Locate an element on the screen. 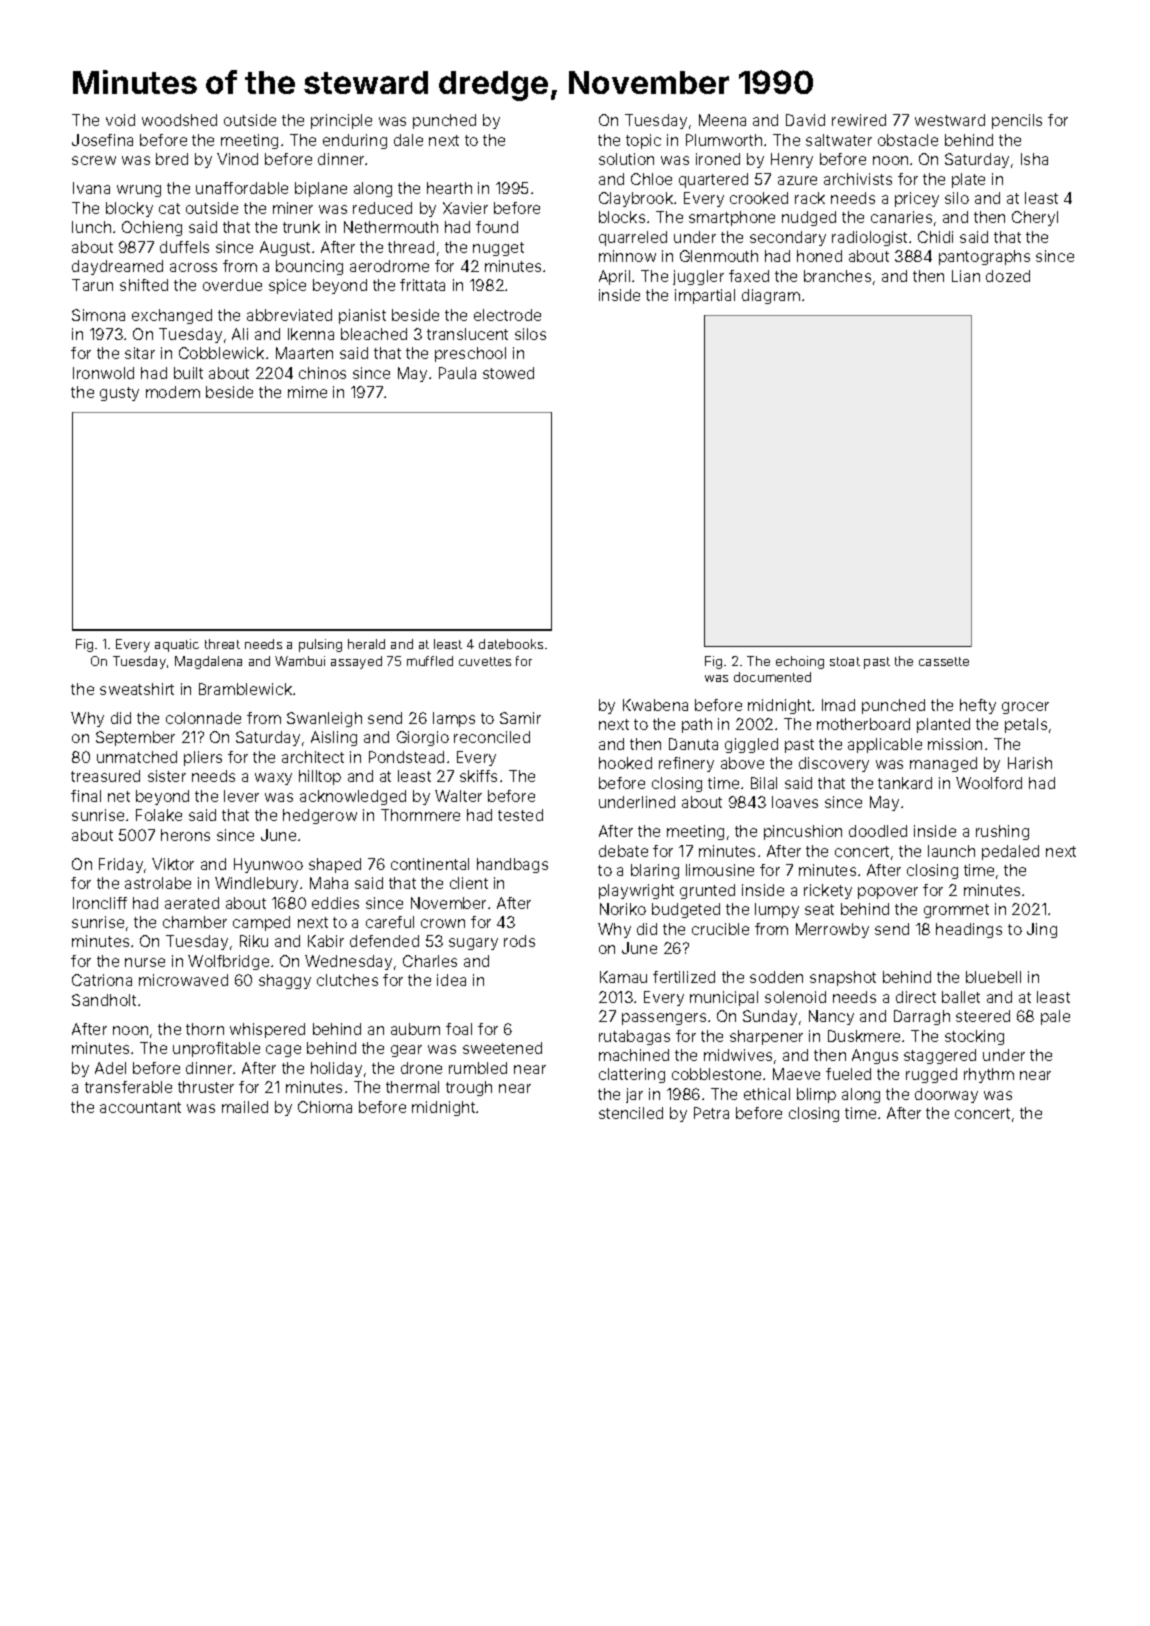  Bramblewick is located at coordinates (245, 689).
